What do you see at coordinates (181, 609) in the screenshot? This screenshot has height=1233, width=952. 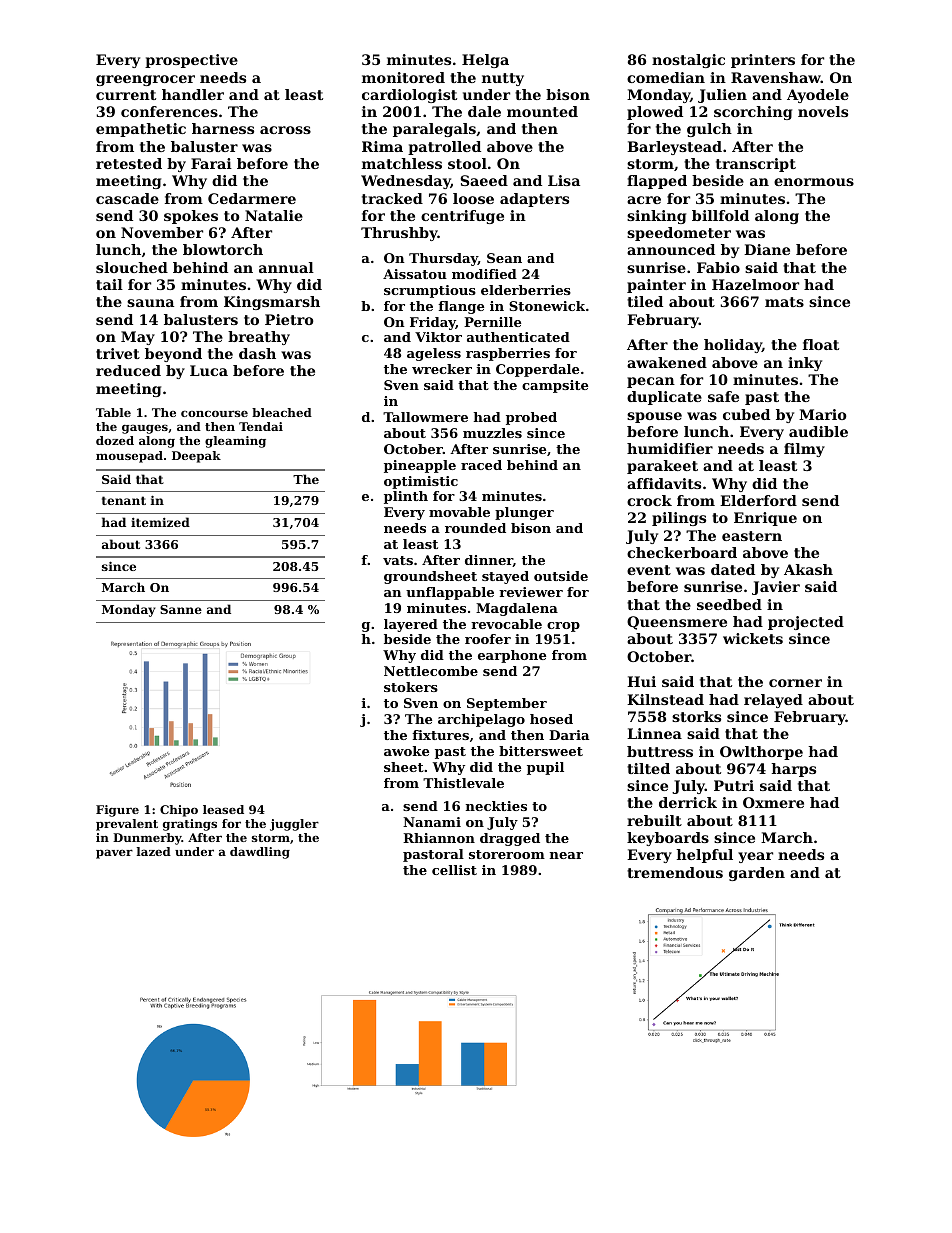 I see `Sanne` at bounding box center [181, 609].
